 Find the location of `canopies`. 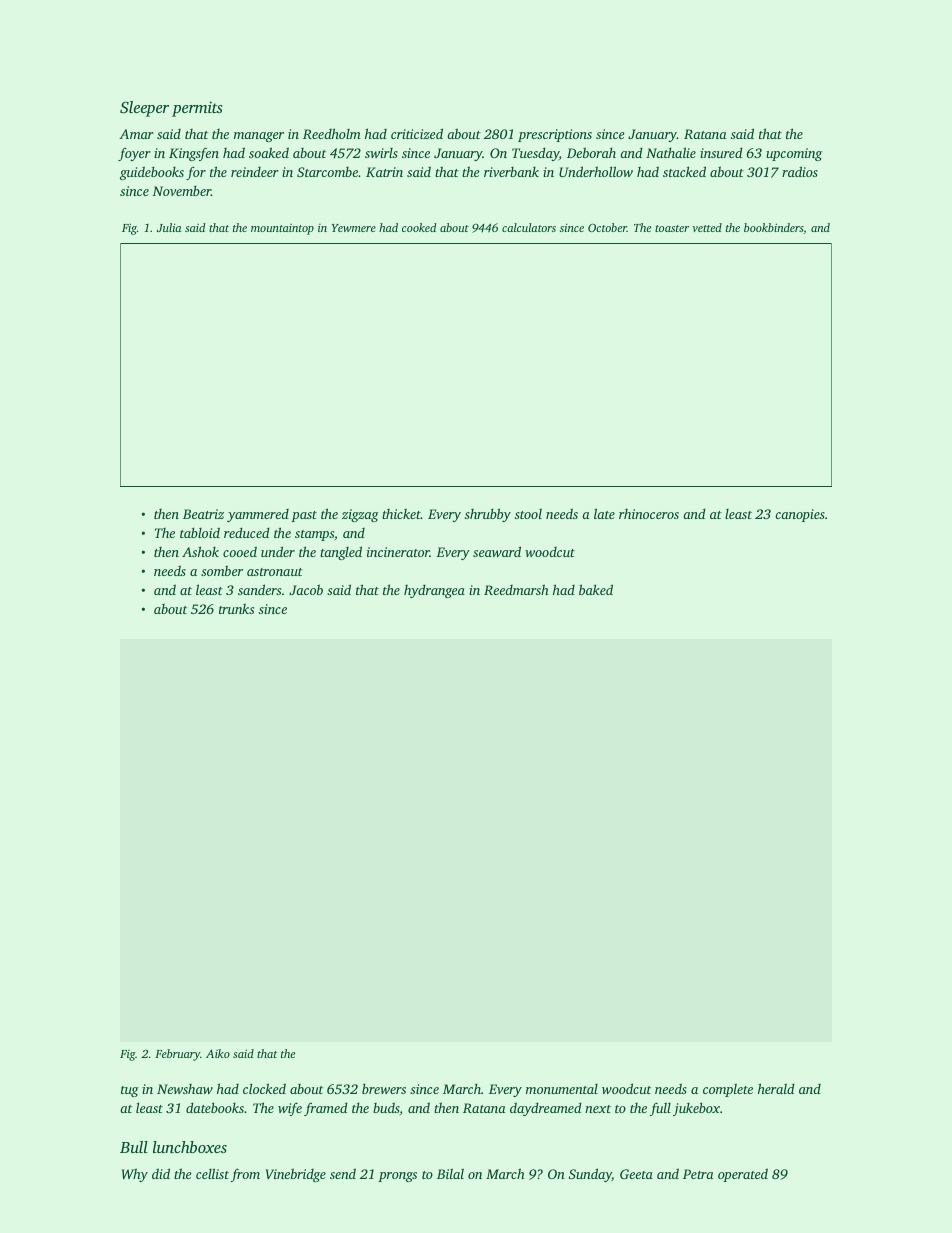

canopies is located at coordinates (800, 515).
